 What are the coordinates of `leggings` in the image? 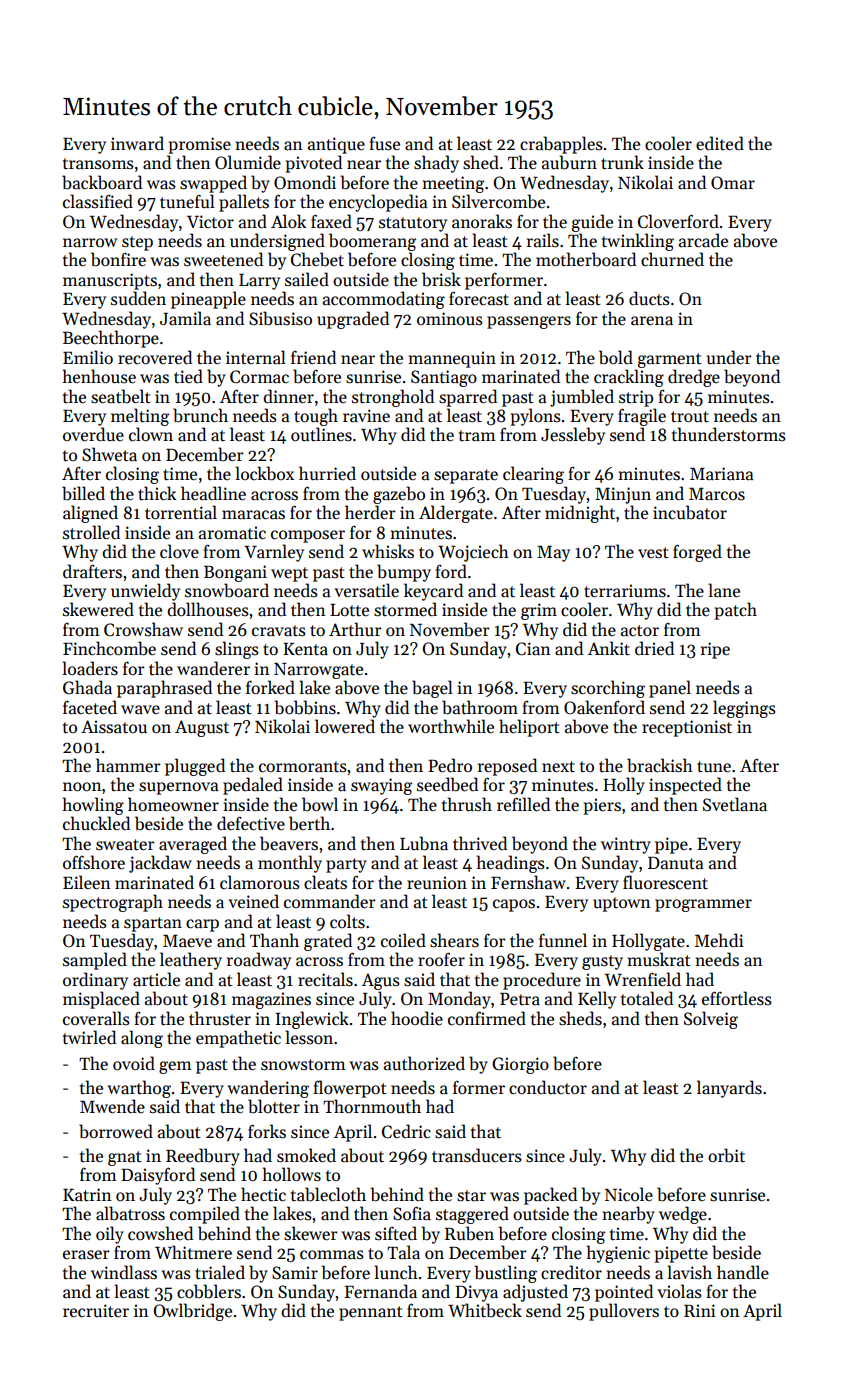 It's located at (744, 709).
